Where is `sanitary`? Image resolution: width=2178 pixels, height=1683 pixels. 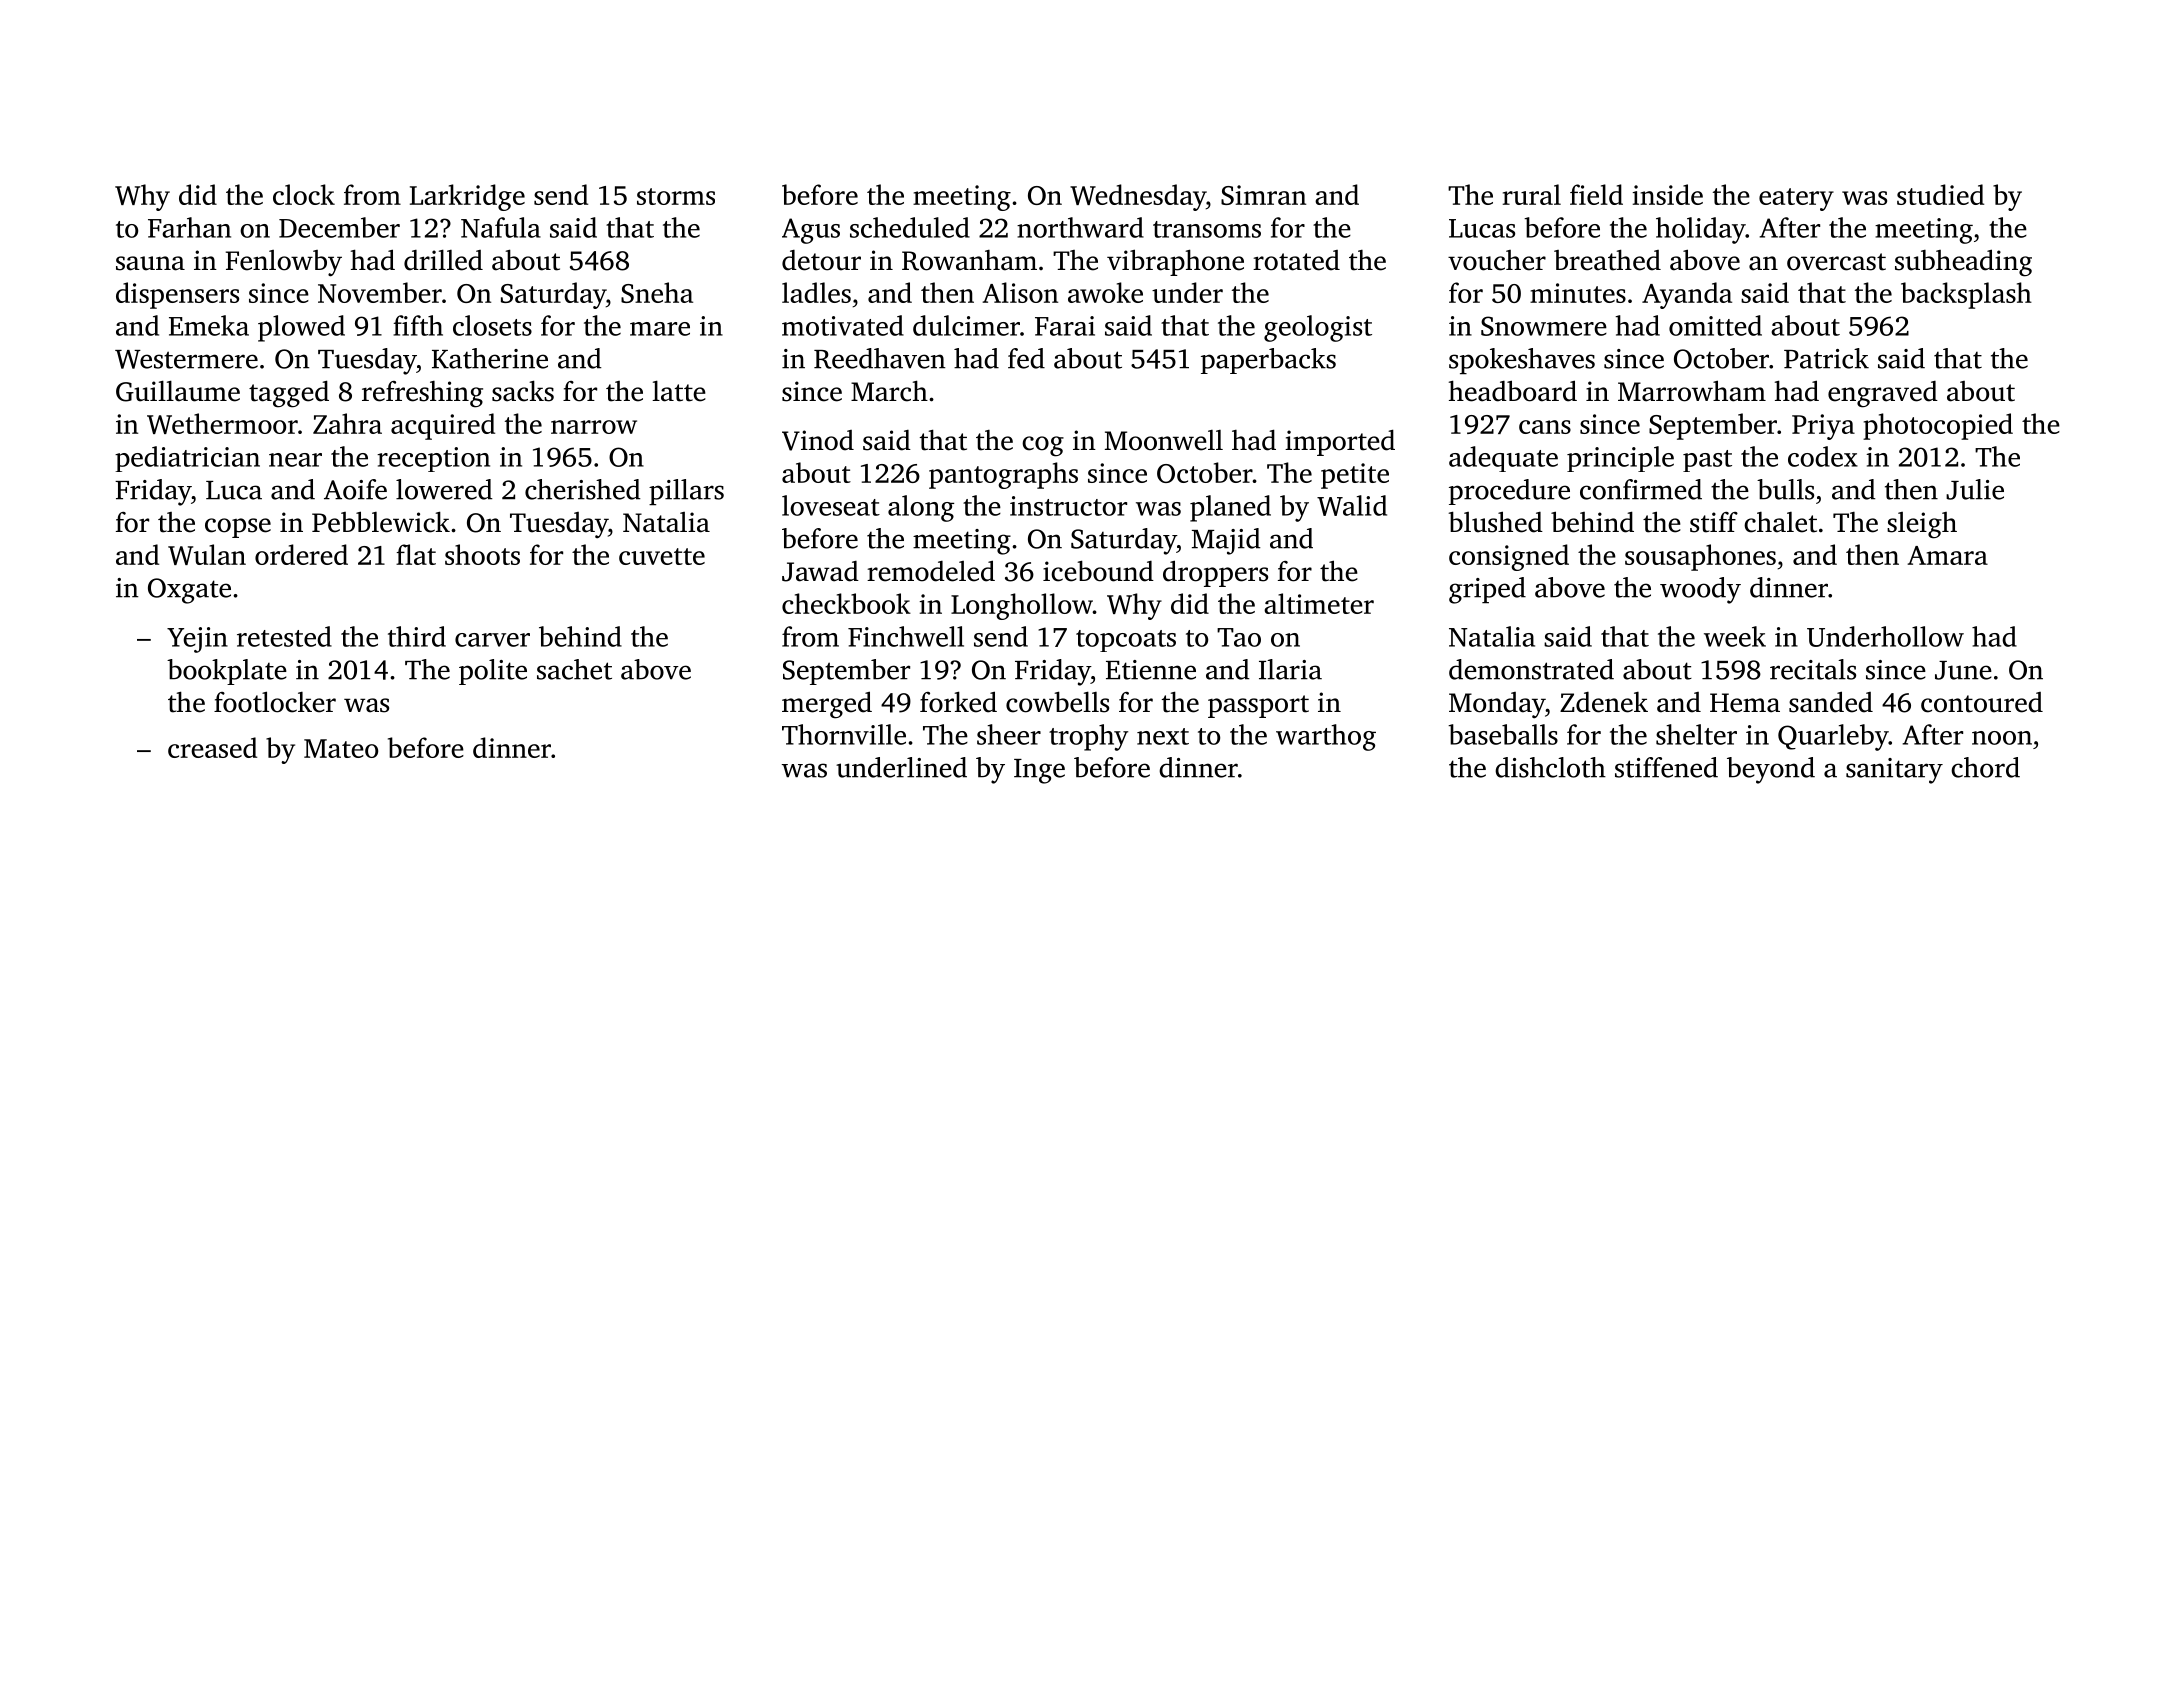
sanitary is located at coordinates (1894, 771).
